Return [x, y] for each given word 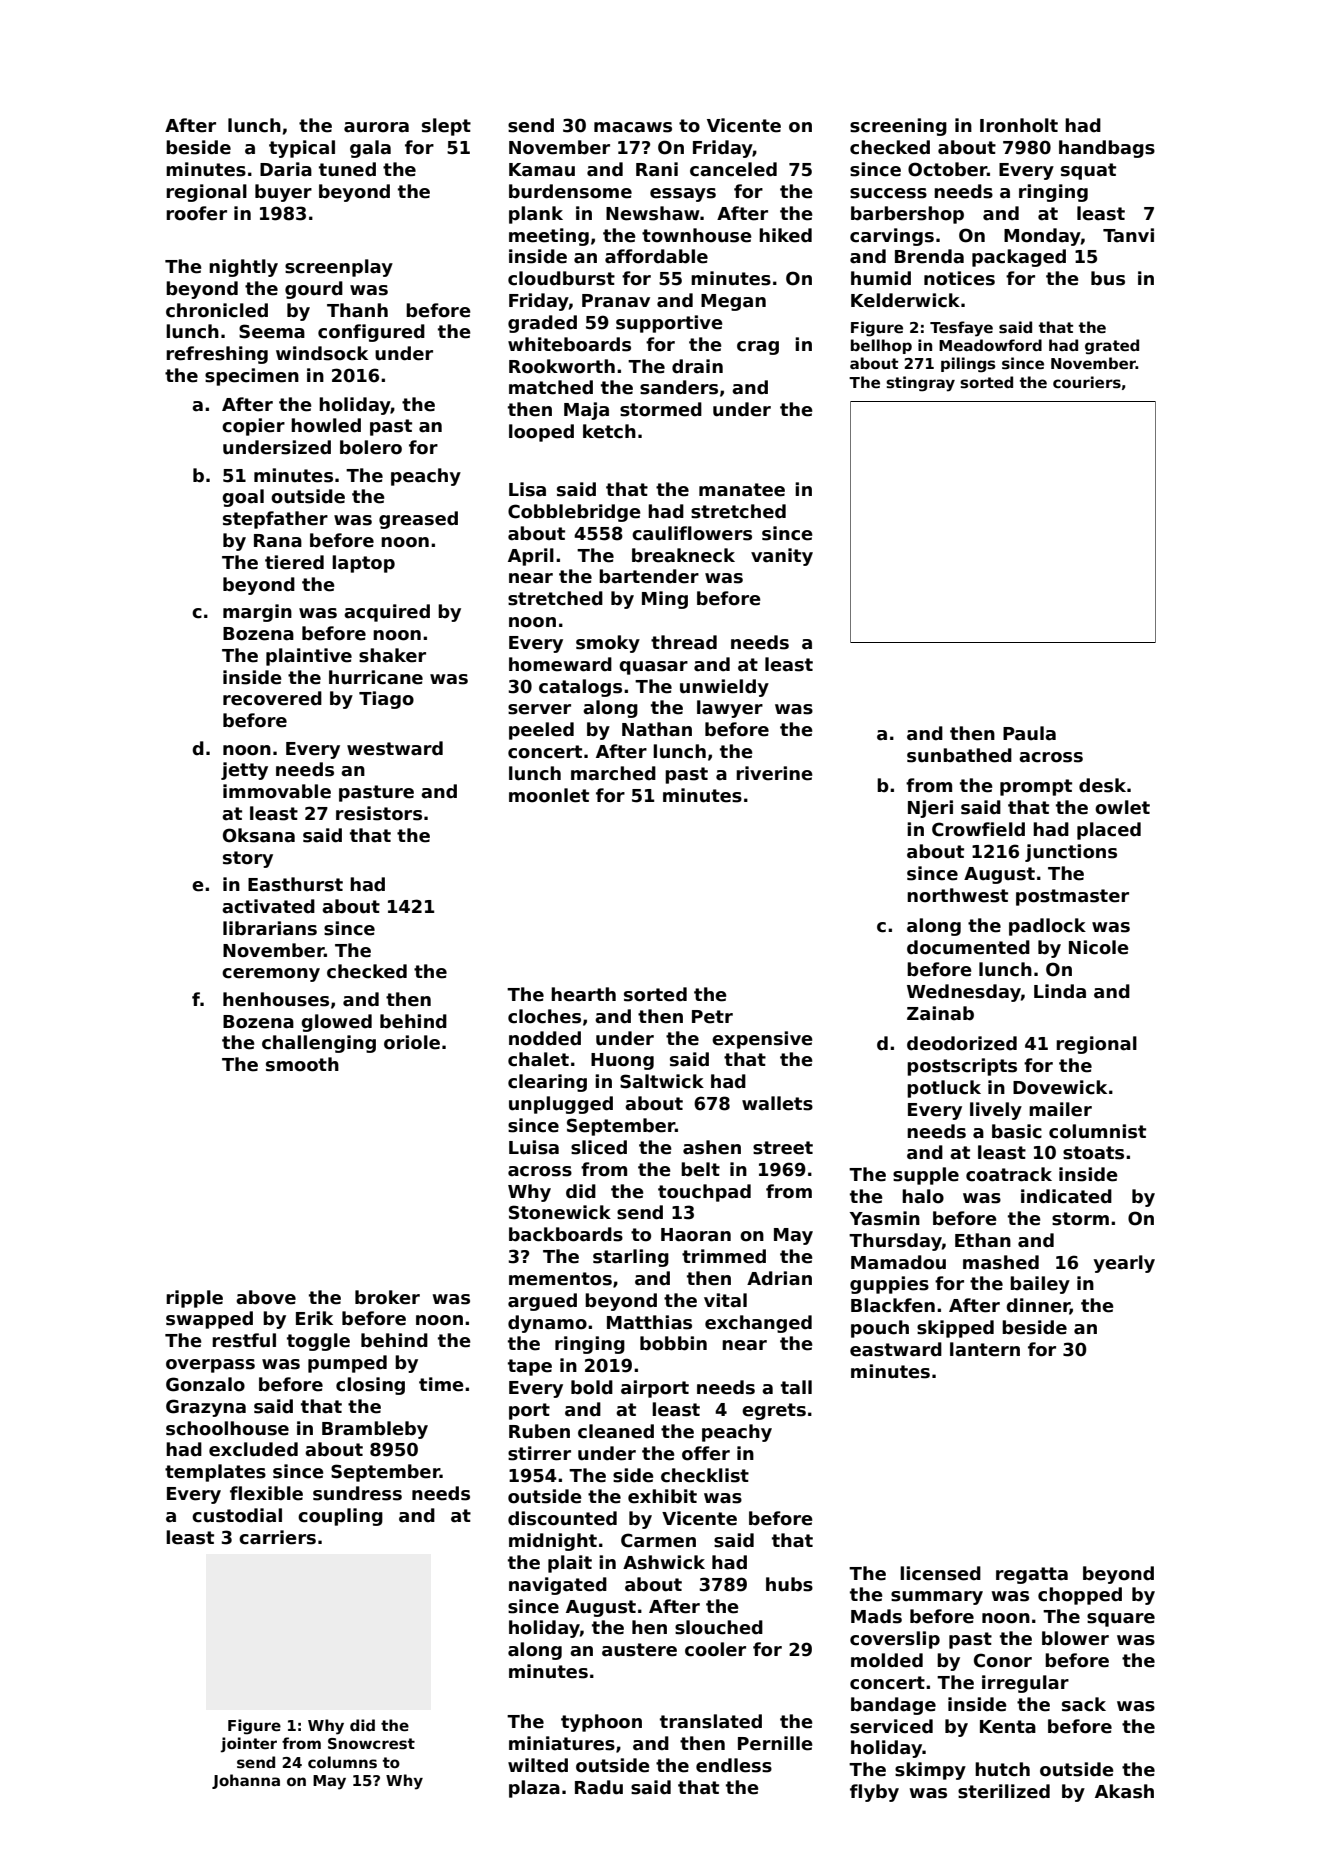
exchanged [758, 1324]
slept [446, 127]
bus [1108, 278]
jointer [248, 1745]
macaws [633, 127]
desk [1102, 785]
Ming [665, 600]
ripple [194, 1299]
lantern [985, 1349]
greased [418, 520]
